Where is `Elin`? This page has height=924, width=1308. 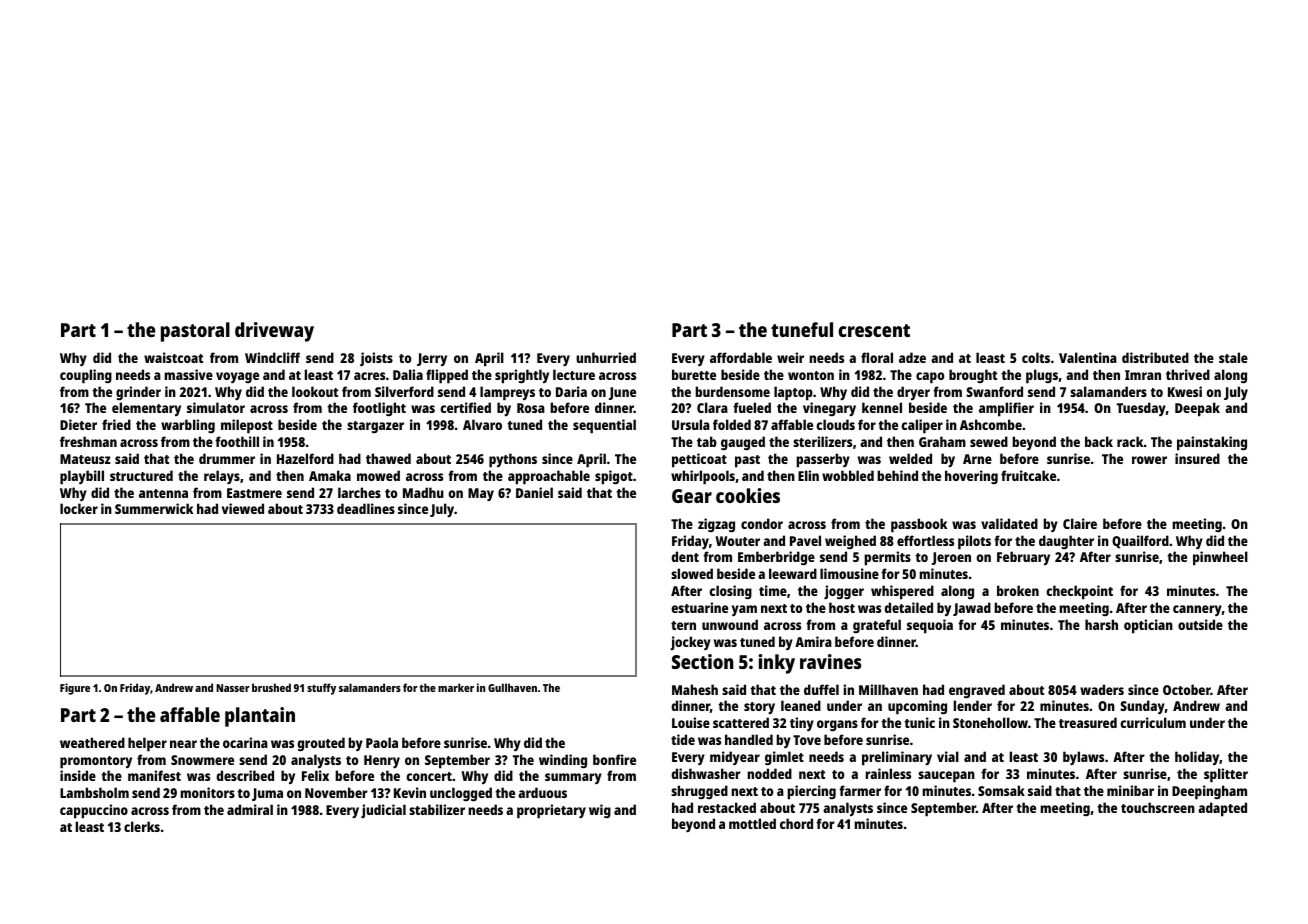
Elin is located at coordinates (808, 475).
